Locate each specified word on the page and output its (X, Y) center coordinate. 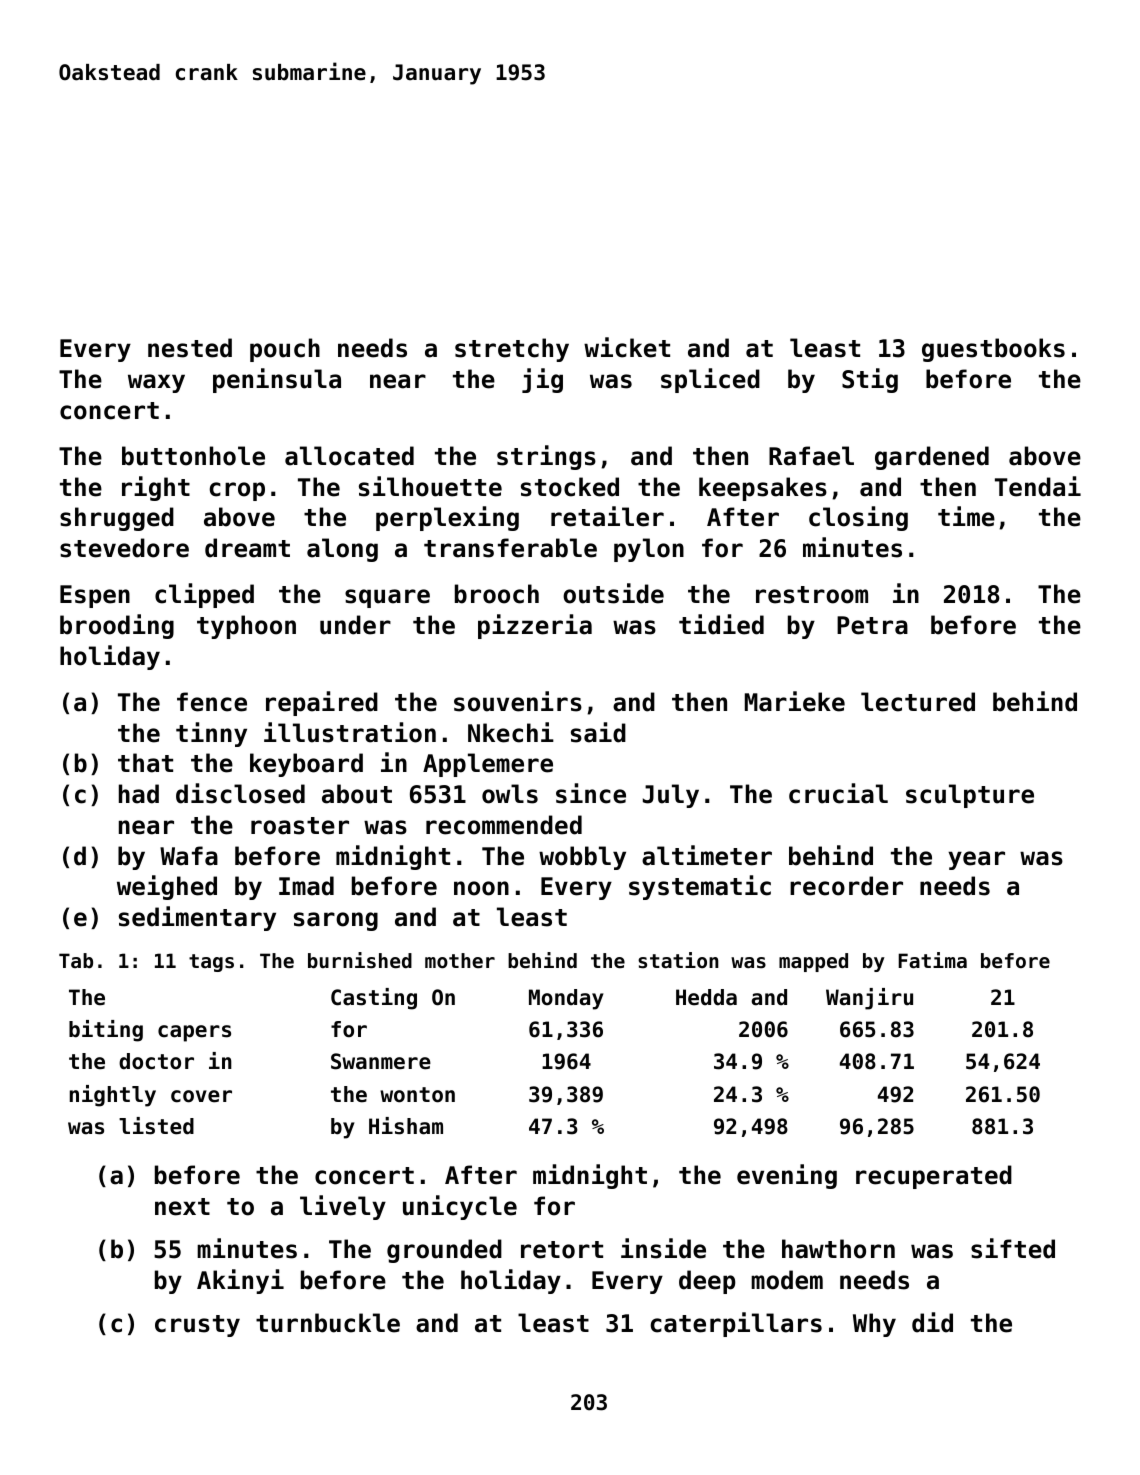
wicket (627, 347)
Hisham (406, 1126)
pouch (285, 350)
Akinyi (240, 1281)
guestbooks (993, 350)
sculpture (970, 796)
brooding (117, 626)
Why (874, 1325)
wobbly (582, 858)
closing (858, 518)
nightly (113, 1096)
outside (613, 593)
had (139, 794)
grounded (444, 1251)
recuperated (934, 1177)
